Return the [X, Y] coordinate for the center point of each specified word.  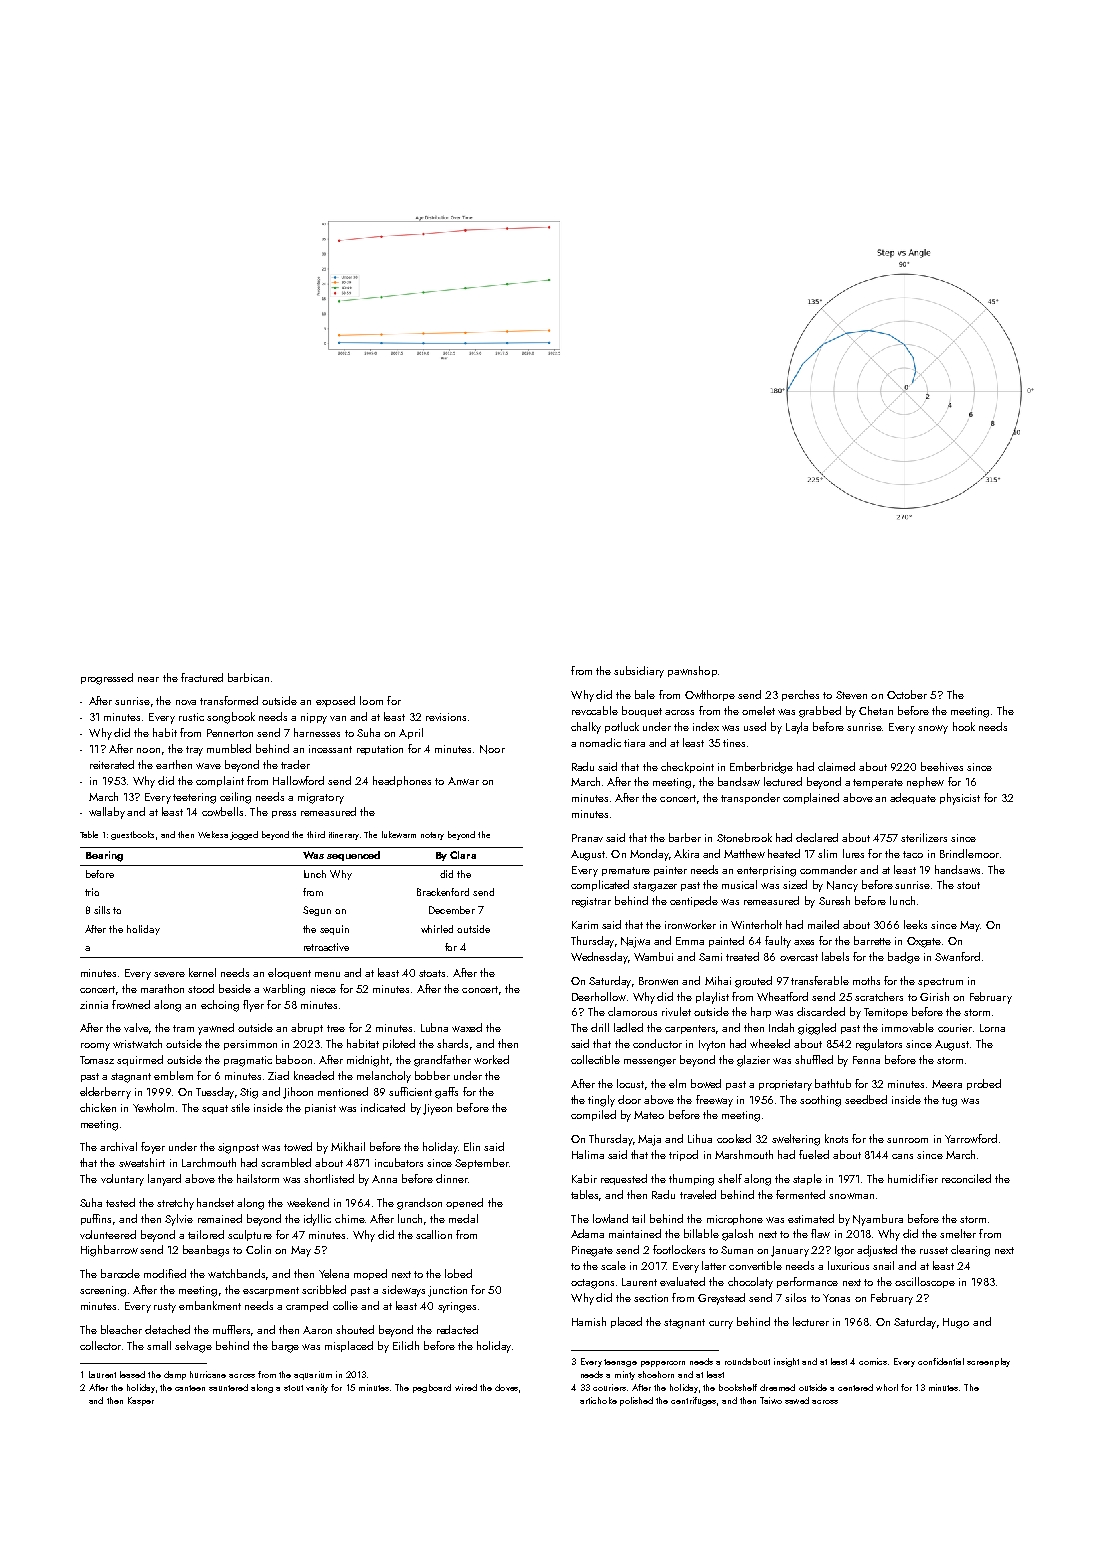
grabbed [820, 712]
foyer [153, 1148]
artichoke [598, 1400]
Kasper [141, 1401]
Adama [587, 1233]
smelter [958, 1233]
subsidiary [639, 672]
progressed [107, 679]
